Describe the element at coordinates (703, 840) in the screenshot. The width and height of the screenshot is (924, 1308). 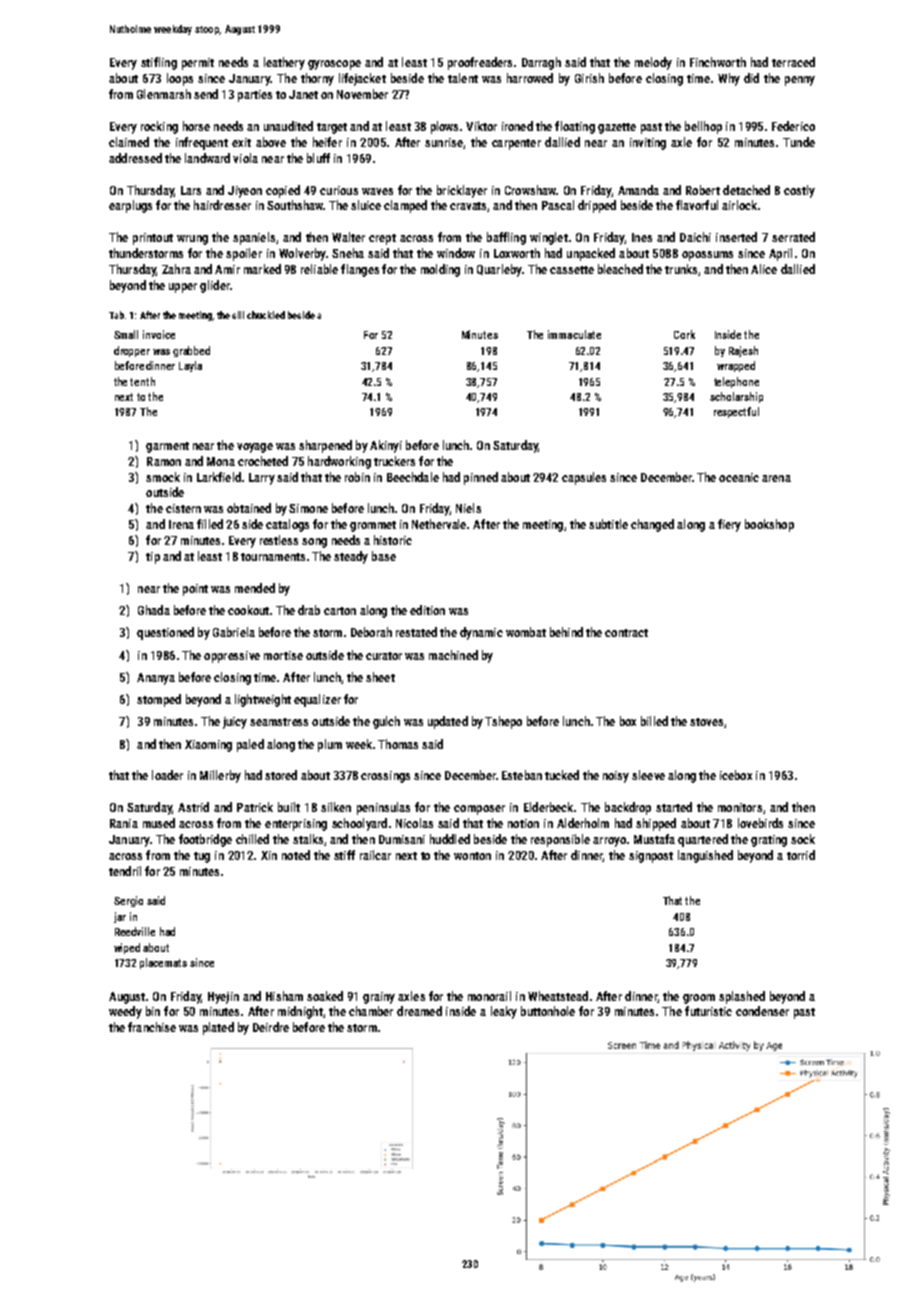
I see `quartered` at that location.
